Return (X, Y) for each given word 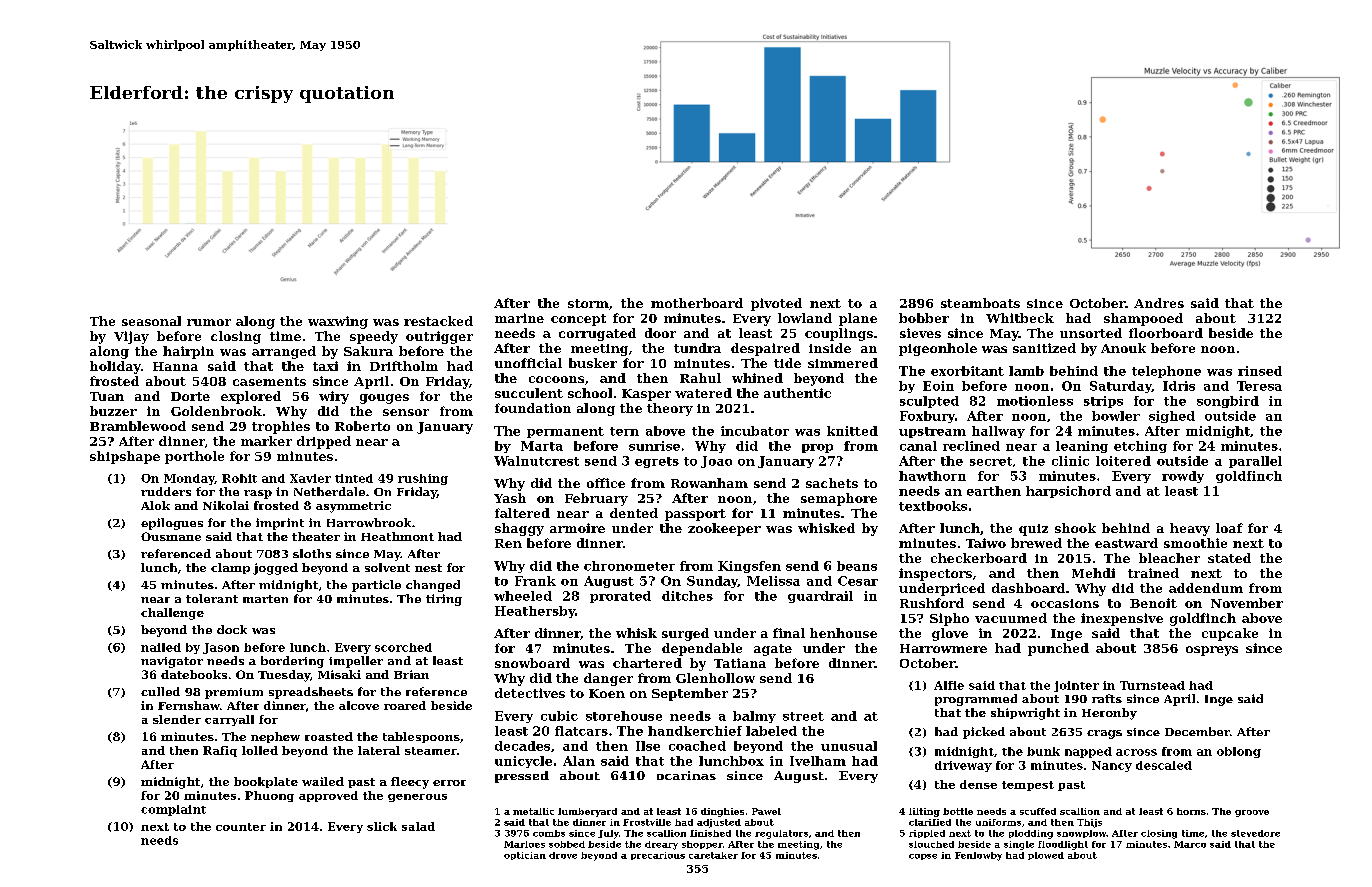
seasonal (151, 321)
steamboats (980, 303)
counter (241, 827)
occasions (1065, 603)
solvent (387, 567)
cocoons (556, 379)
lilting (924, 812)
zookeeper (724, 529)
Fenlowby (978, 856)
